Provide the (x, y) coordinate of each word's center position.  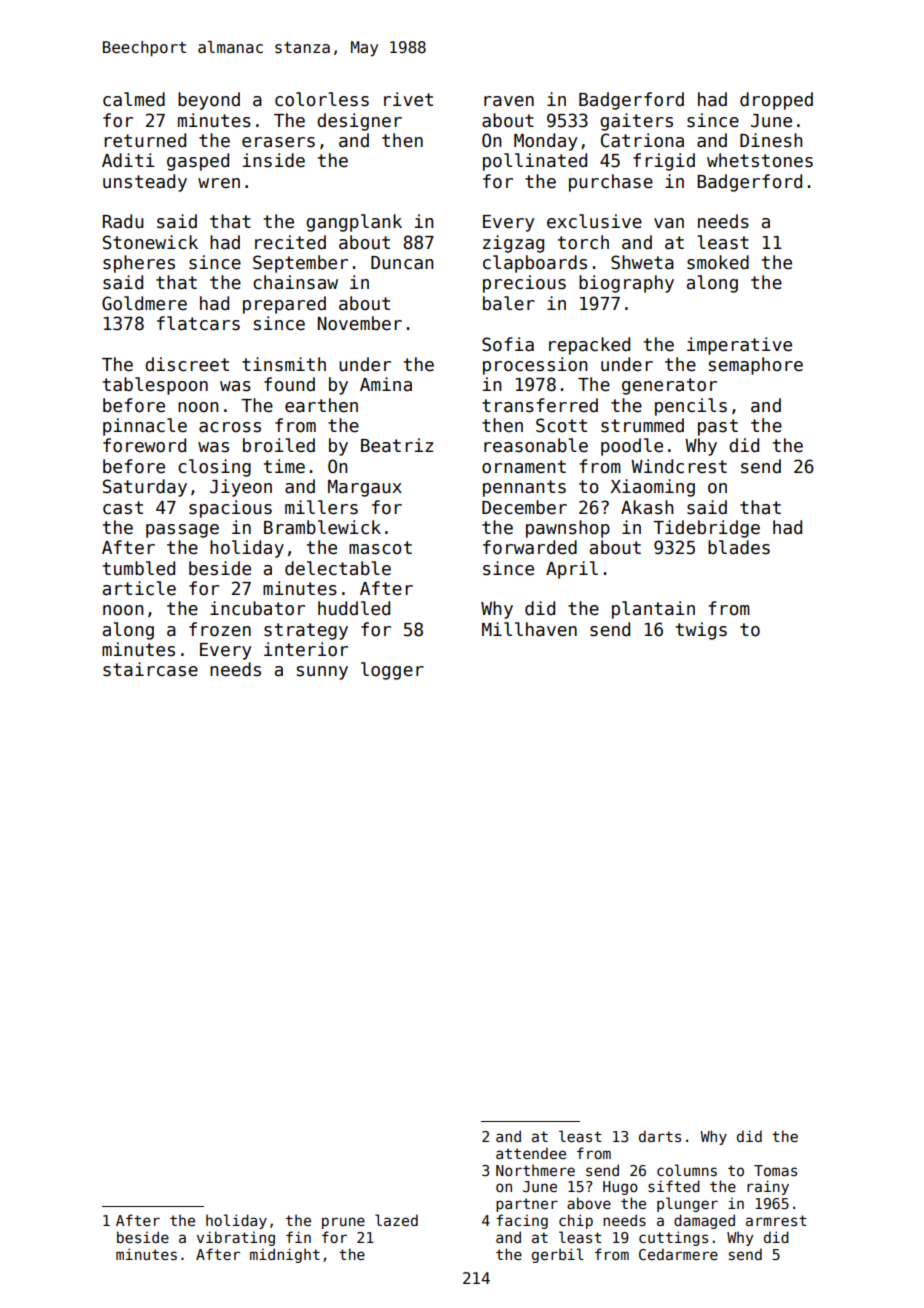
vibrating (236, 1238)
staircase (150, 669)
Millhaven (529, 629)
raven (509, 101)
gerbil (557, 1255)
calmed (134, 99)
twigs (701, 631)
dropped (776, 101)
